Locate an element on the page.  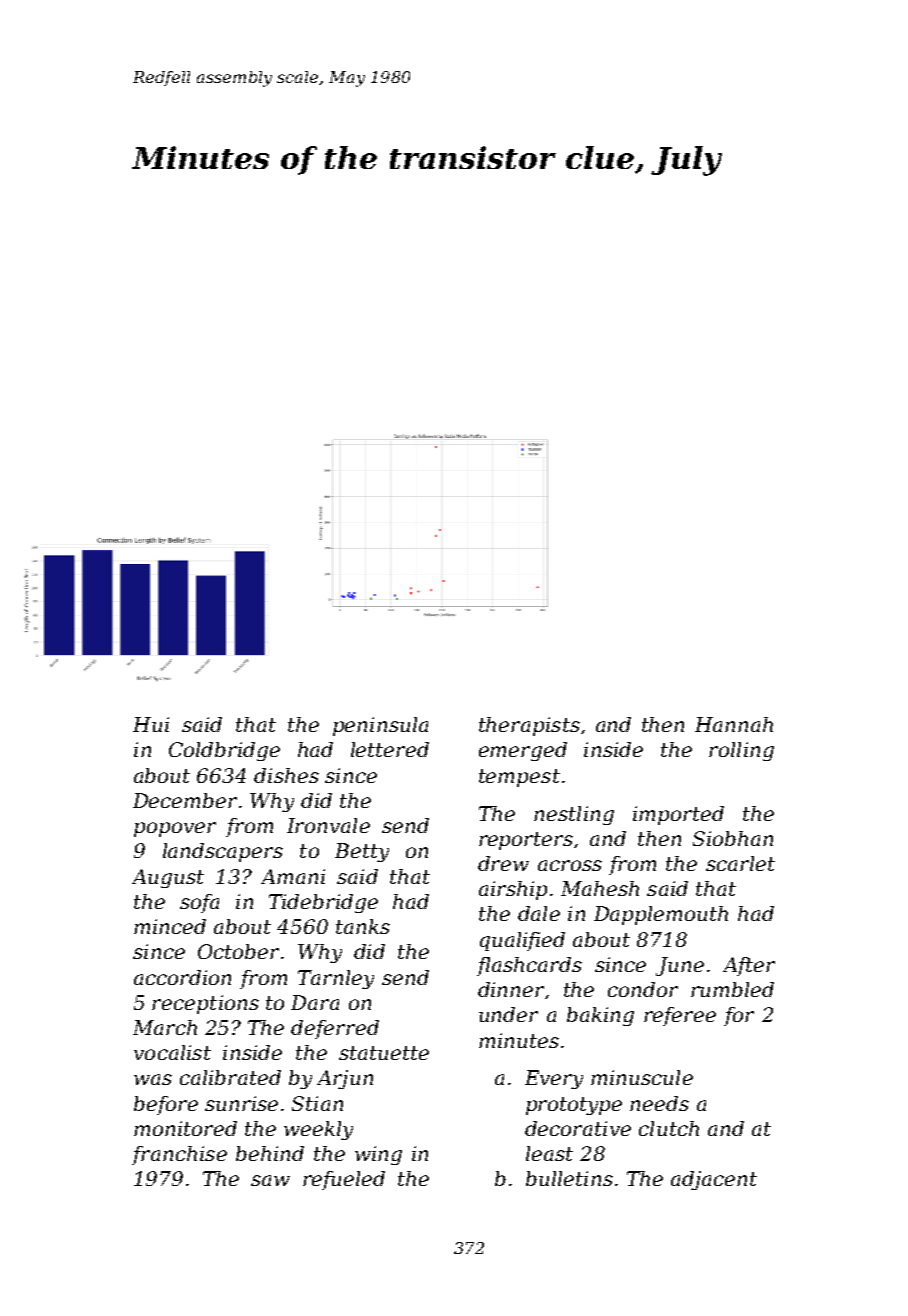
tempest is located at coordinates (519, 778).
